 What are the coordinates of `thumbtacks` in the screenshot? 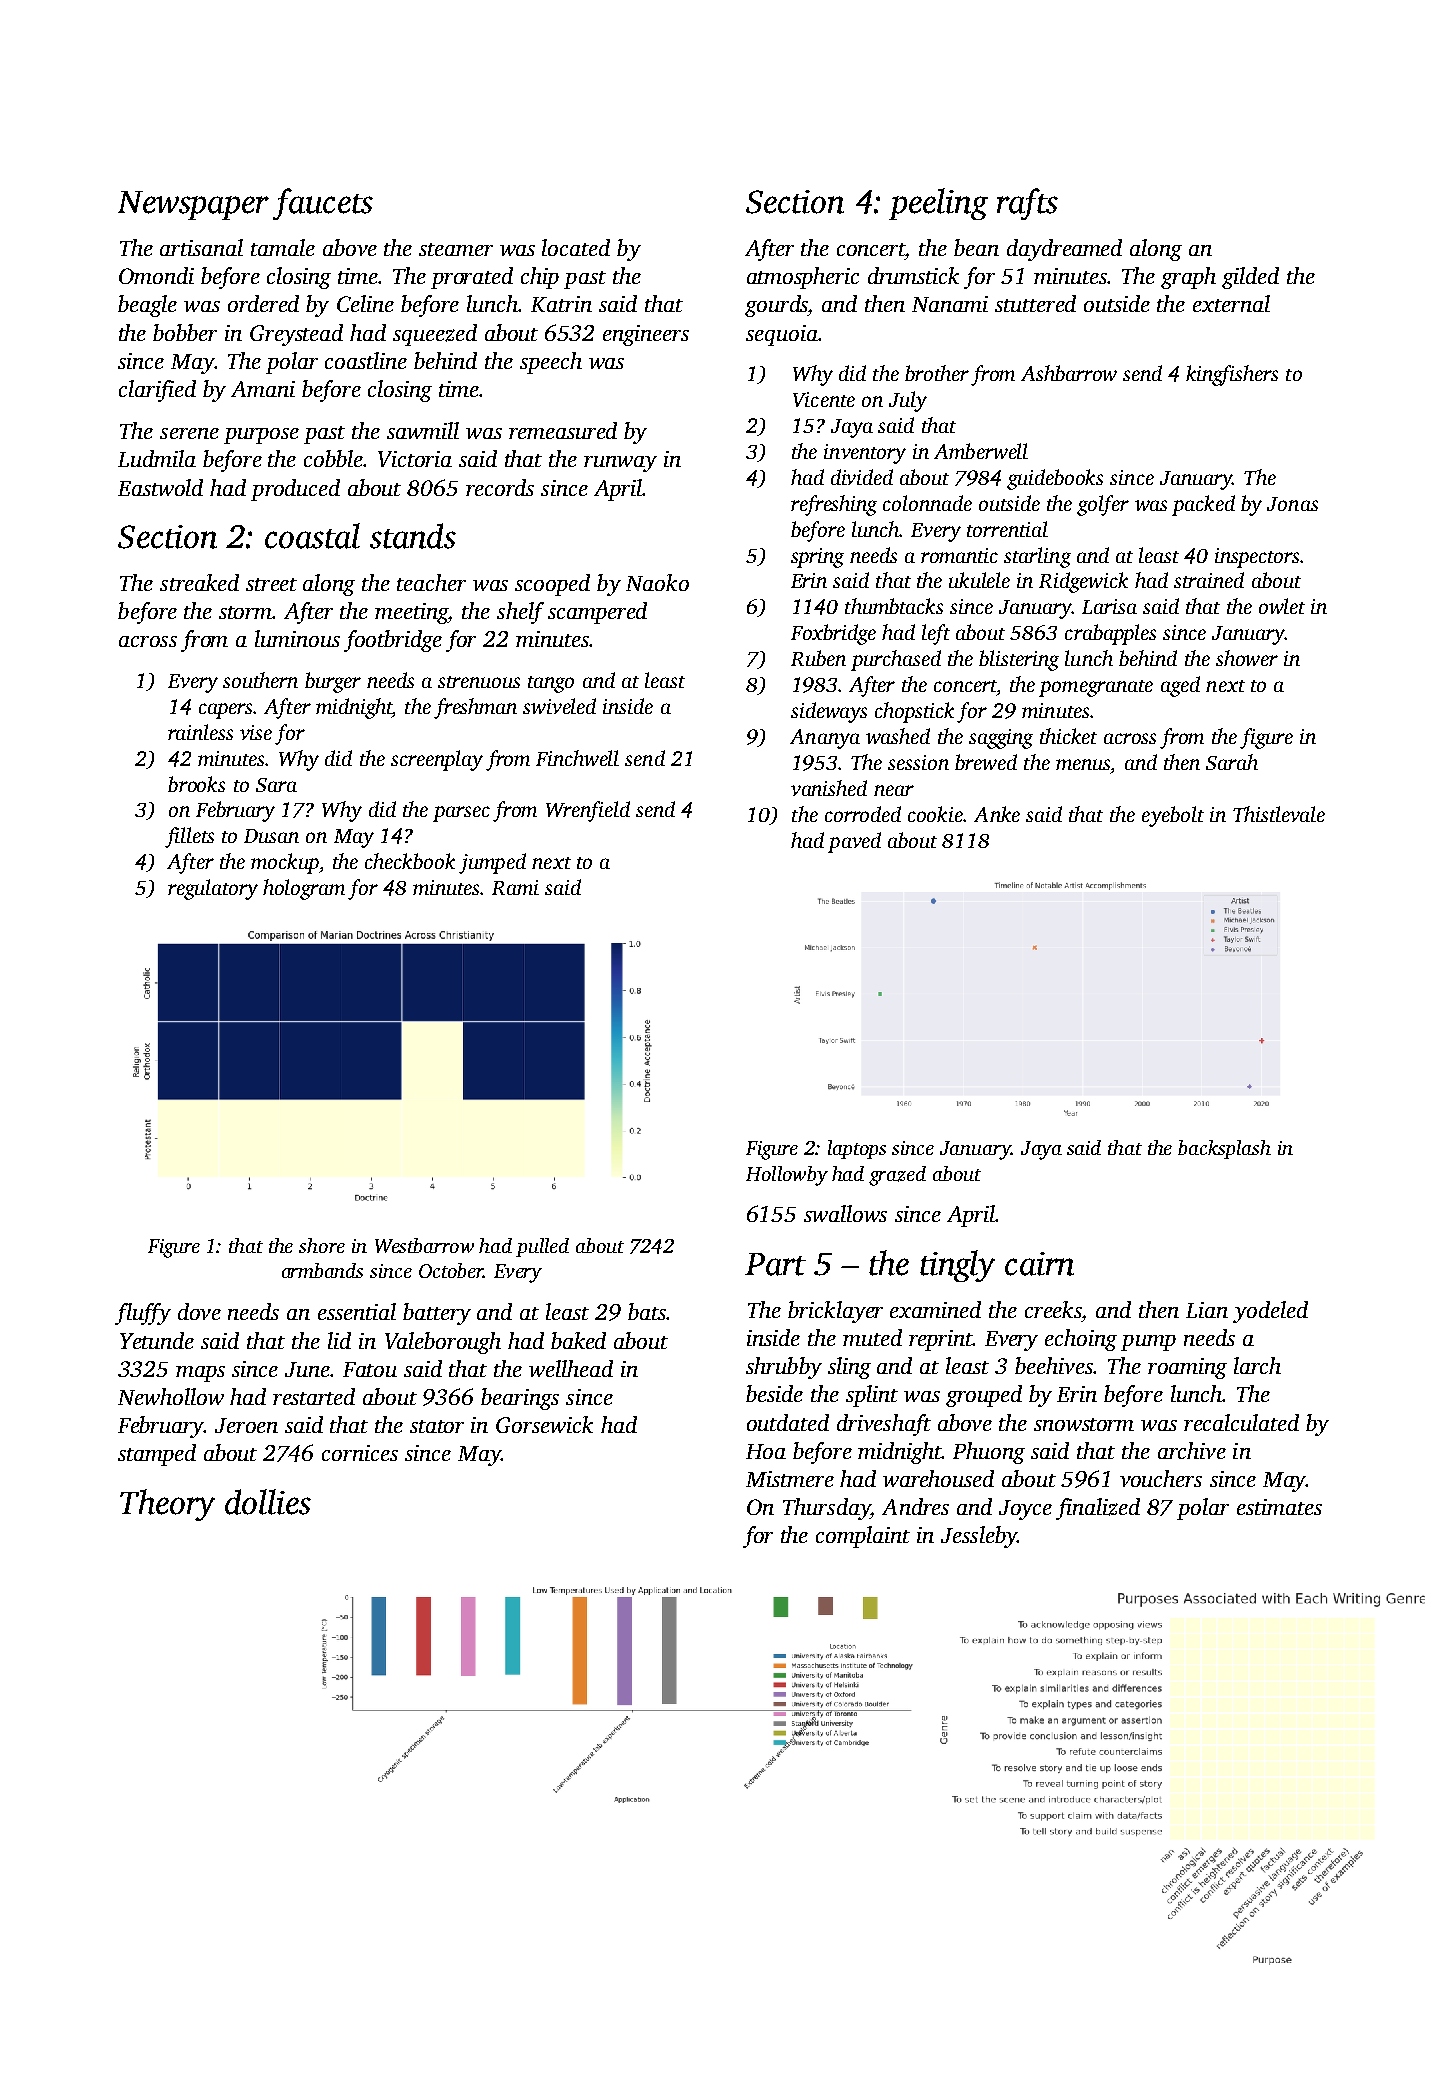 It's located at (894, 606).
